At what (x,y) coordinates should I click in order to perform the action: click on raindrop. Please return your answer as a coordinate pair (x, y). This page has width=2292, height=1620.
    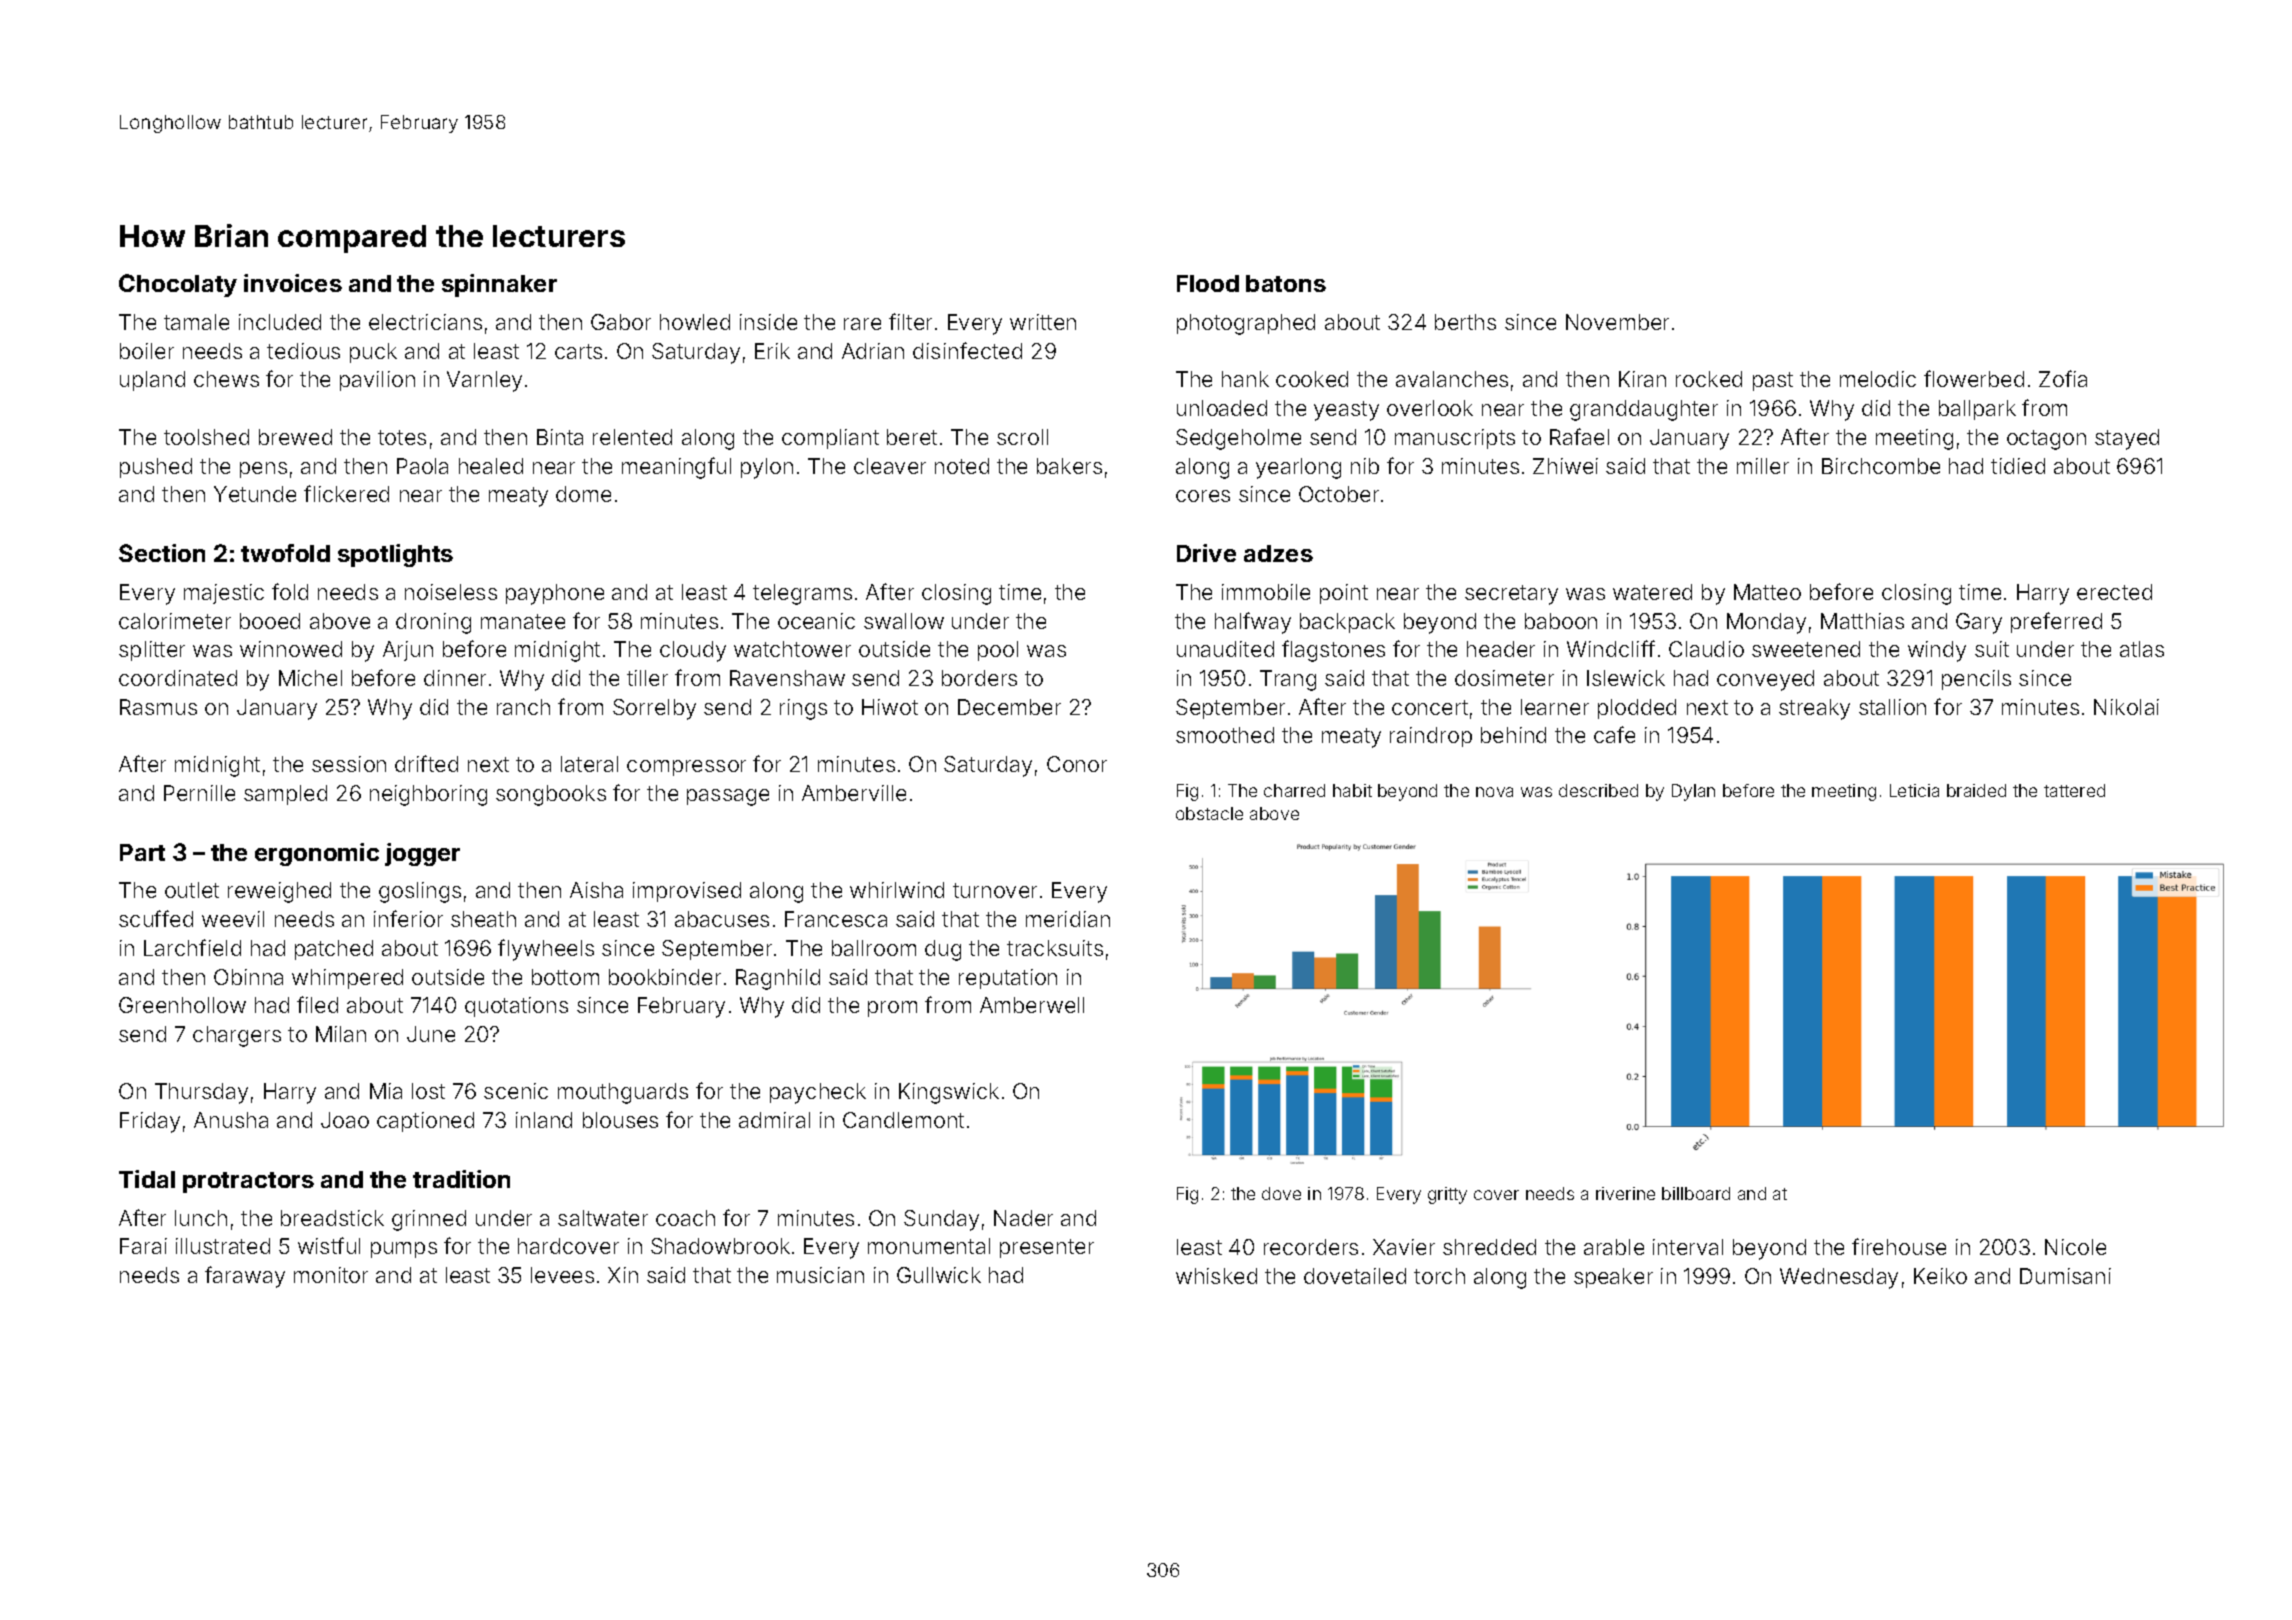
    Looking at the image, I should click on (1431, 737).
